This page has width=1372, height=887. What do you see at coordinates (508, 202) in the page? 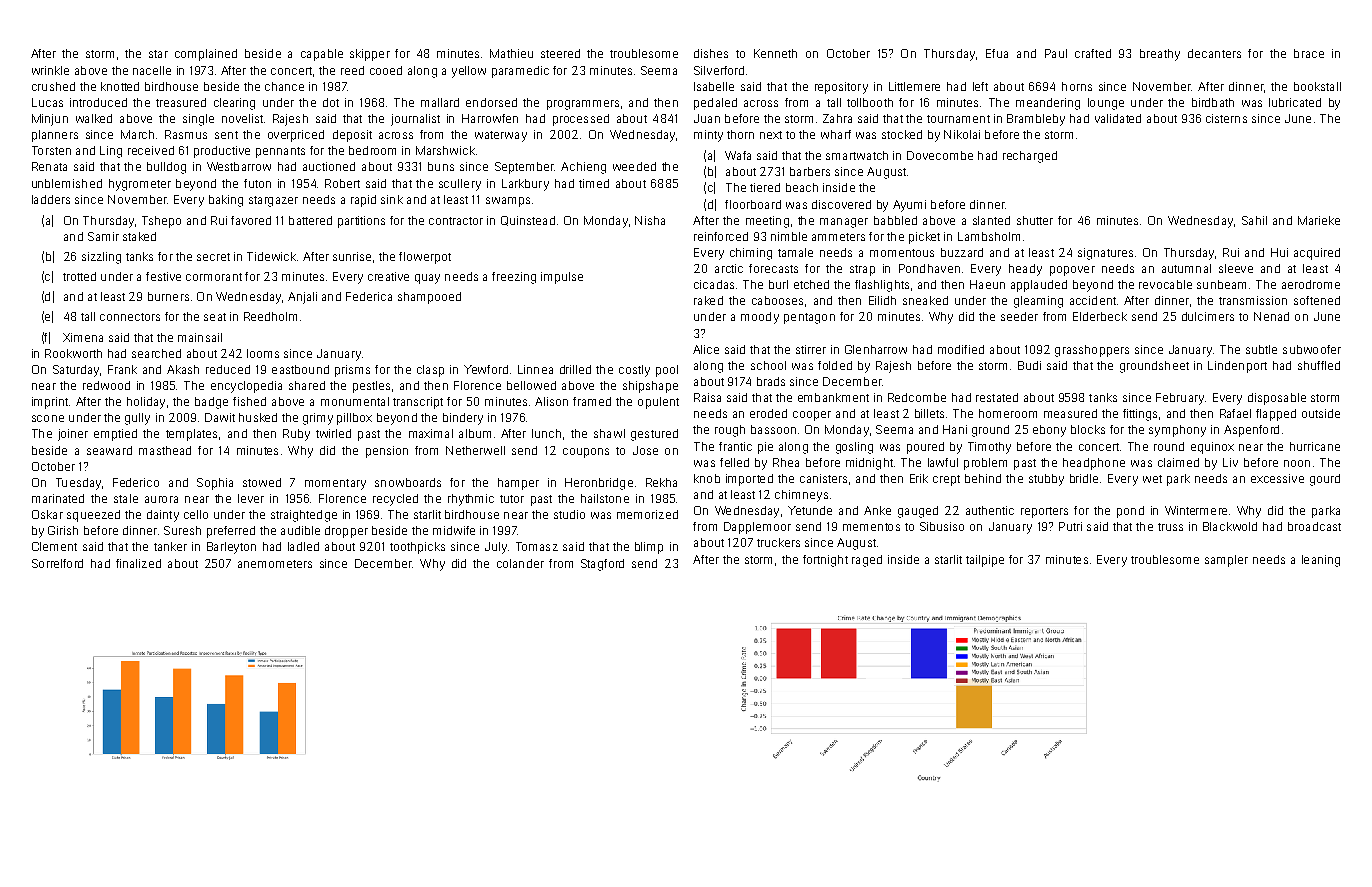
I see `swamps` at bounding box center [508, 202].
